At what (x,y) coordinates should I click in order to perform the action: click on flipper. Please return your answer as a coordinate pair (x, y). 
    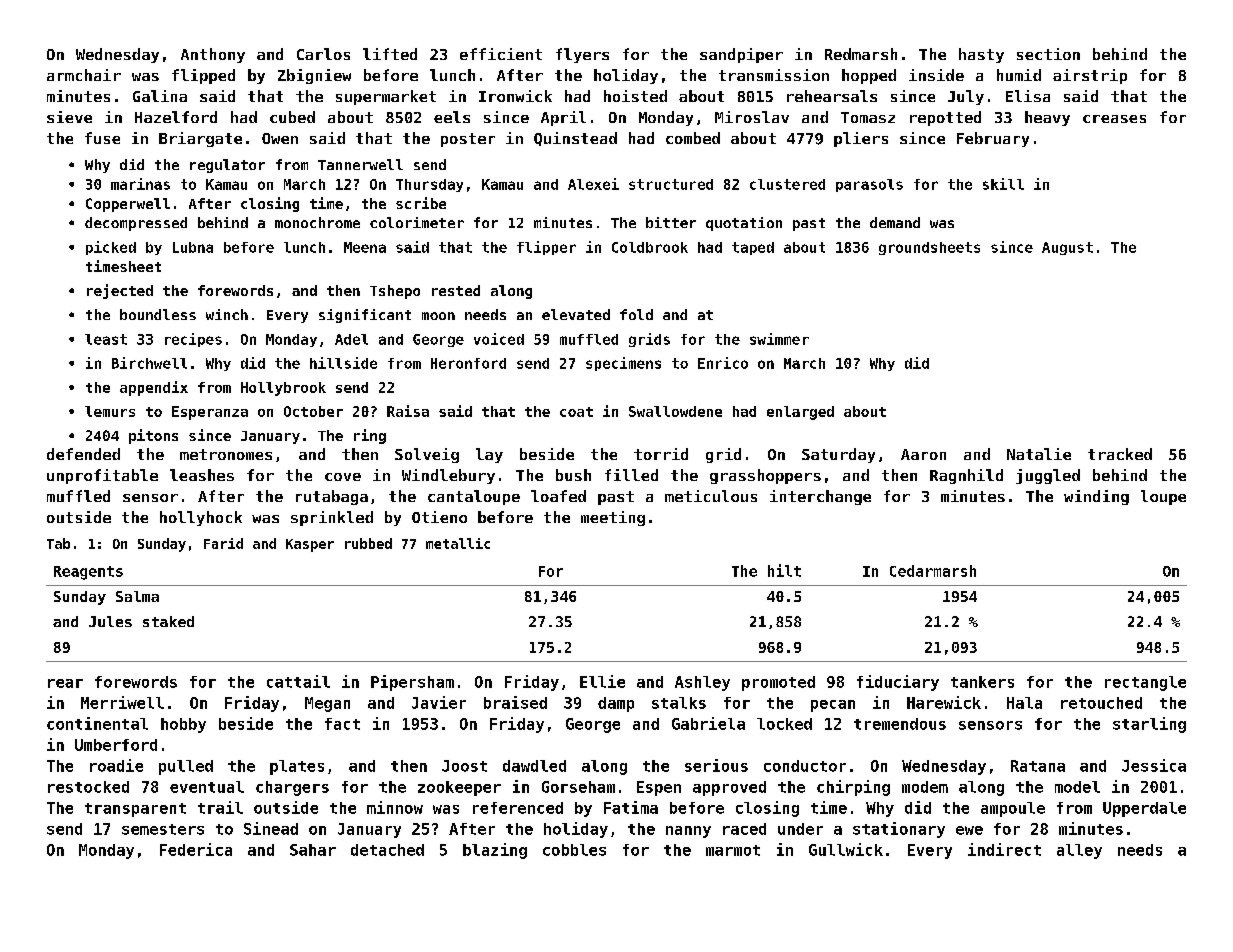
    Looking at the image, I should click on (546, 248).
